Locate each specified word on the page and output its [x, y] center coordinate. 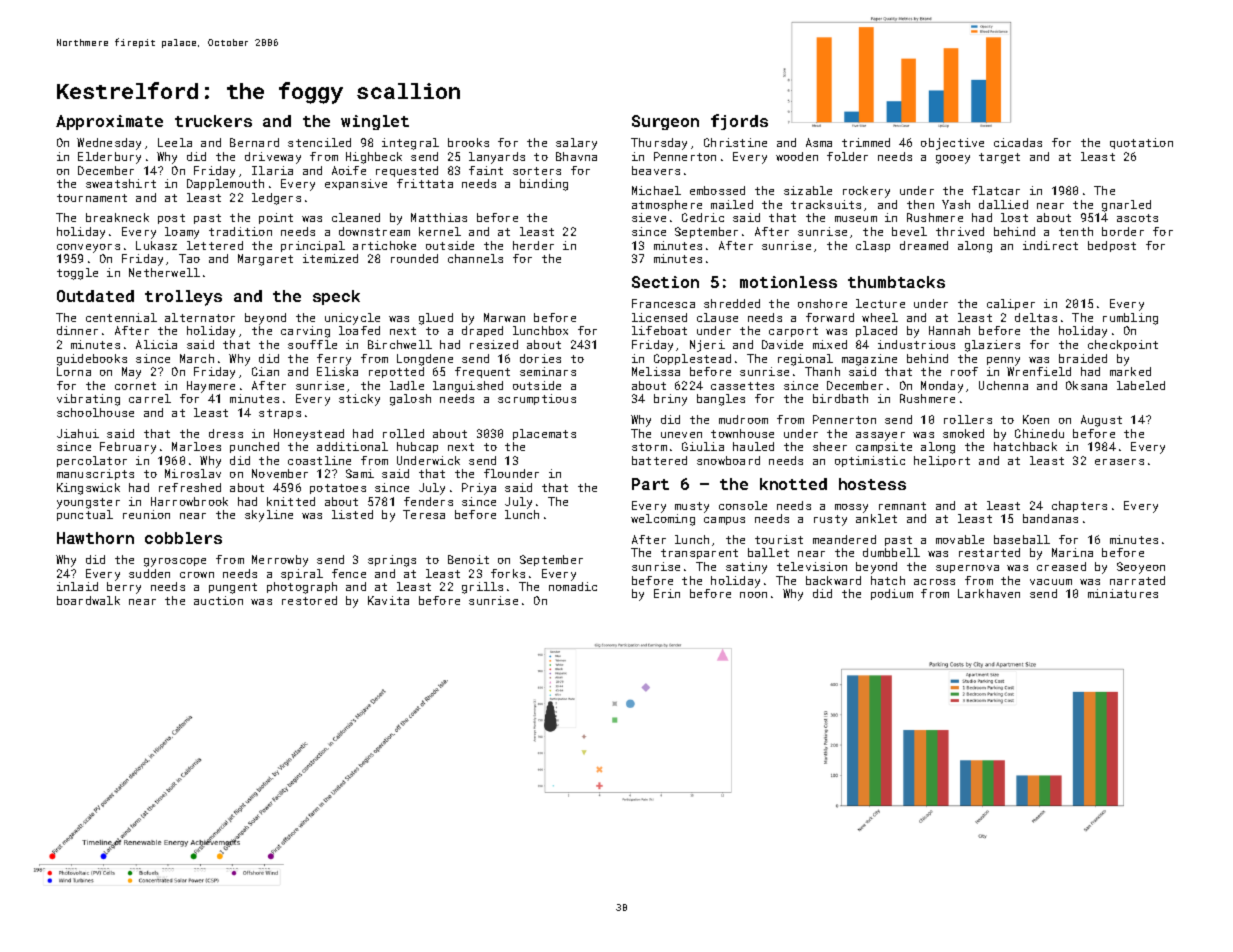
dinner [77, 330]
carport [793, 332]
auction [218, 600]
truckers [213, 121]
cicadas [1018, 142]
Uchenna [1003, 385]
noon [753, 595]
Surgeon [665, 122]
